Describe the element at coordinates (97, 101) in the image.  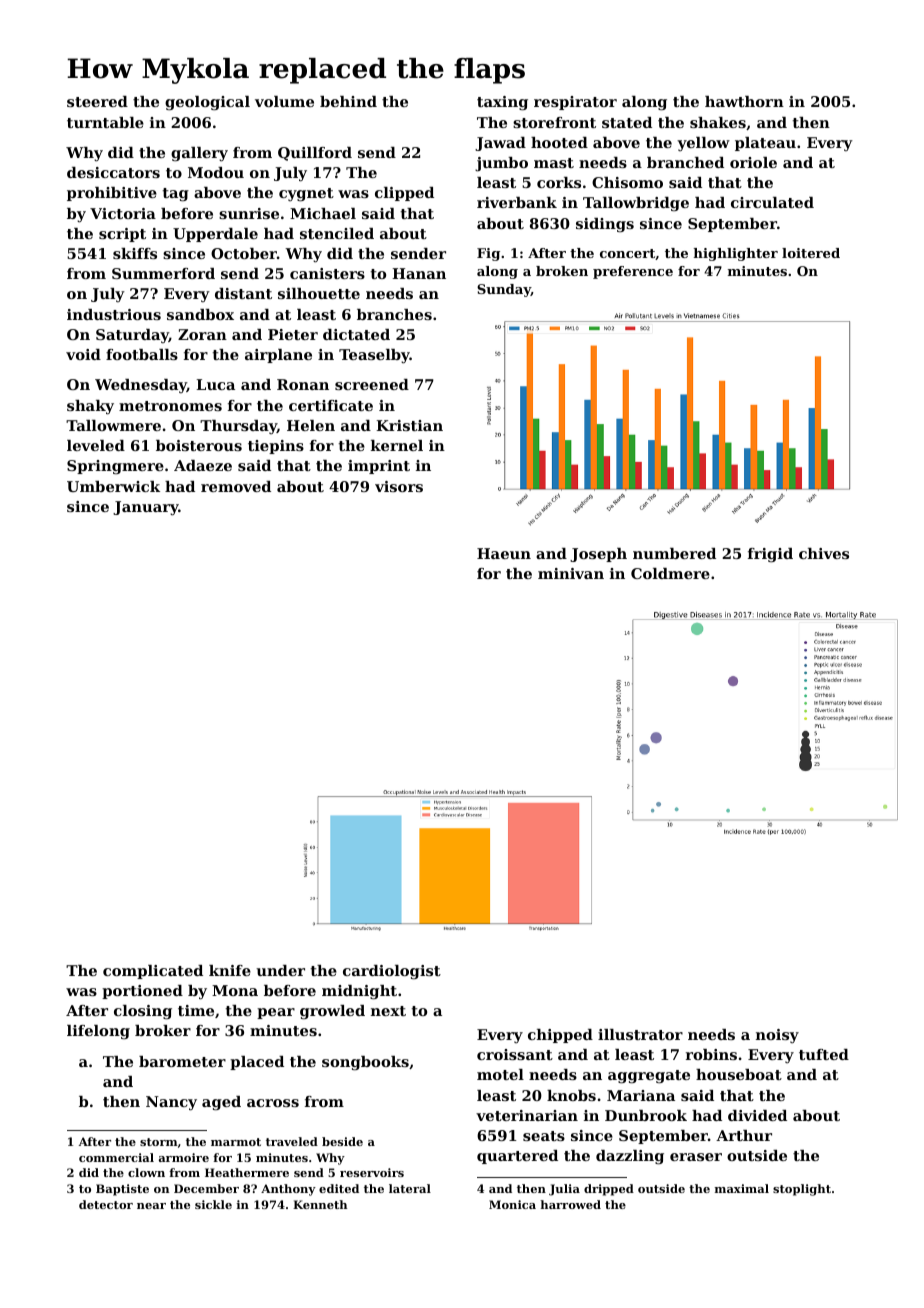
I see `steered` at that location.
